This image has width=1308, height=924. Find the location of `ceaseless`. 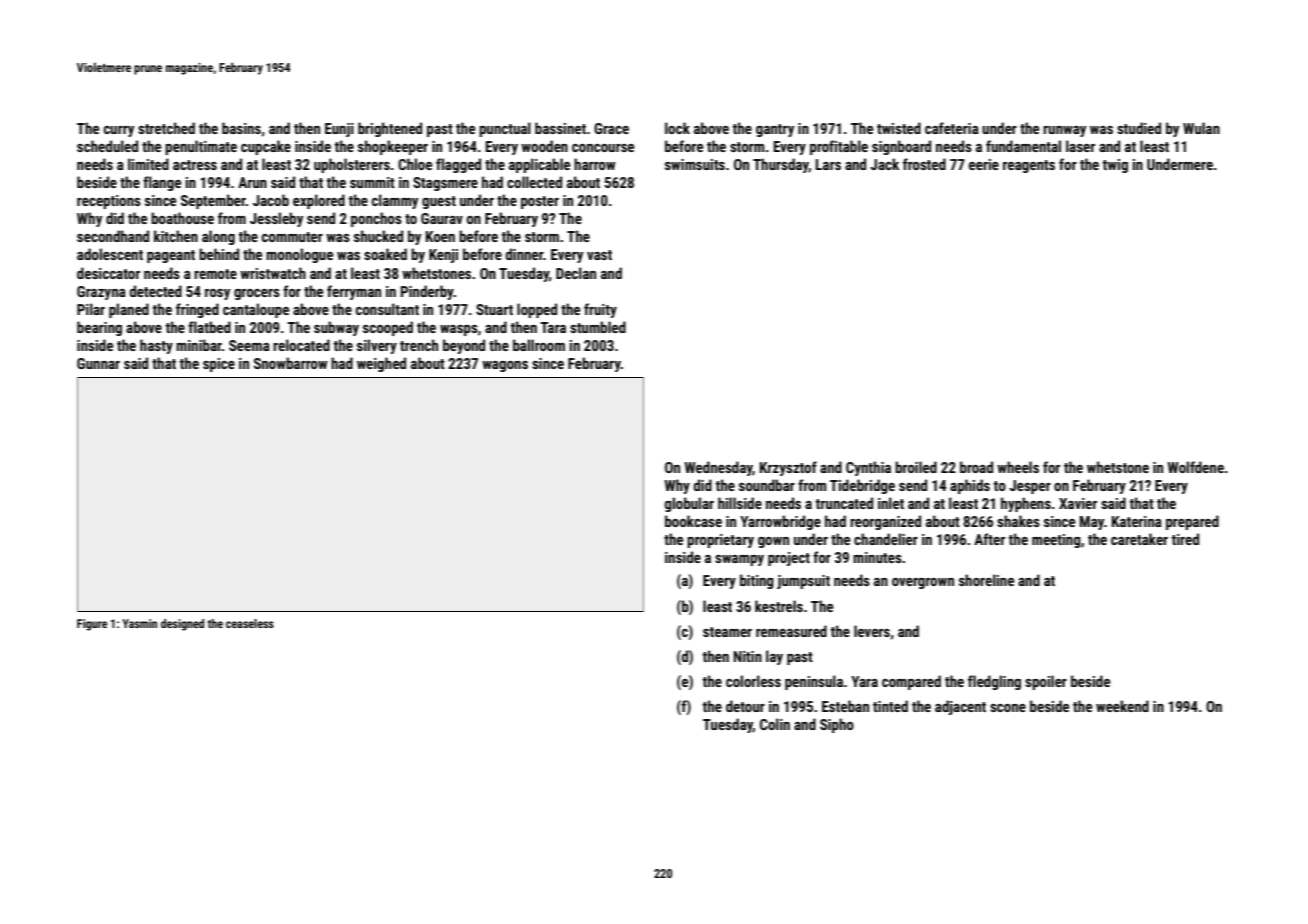

ceaseless is located at coordinates (250, 623).
